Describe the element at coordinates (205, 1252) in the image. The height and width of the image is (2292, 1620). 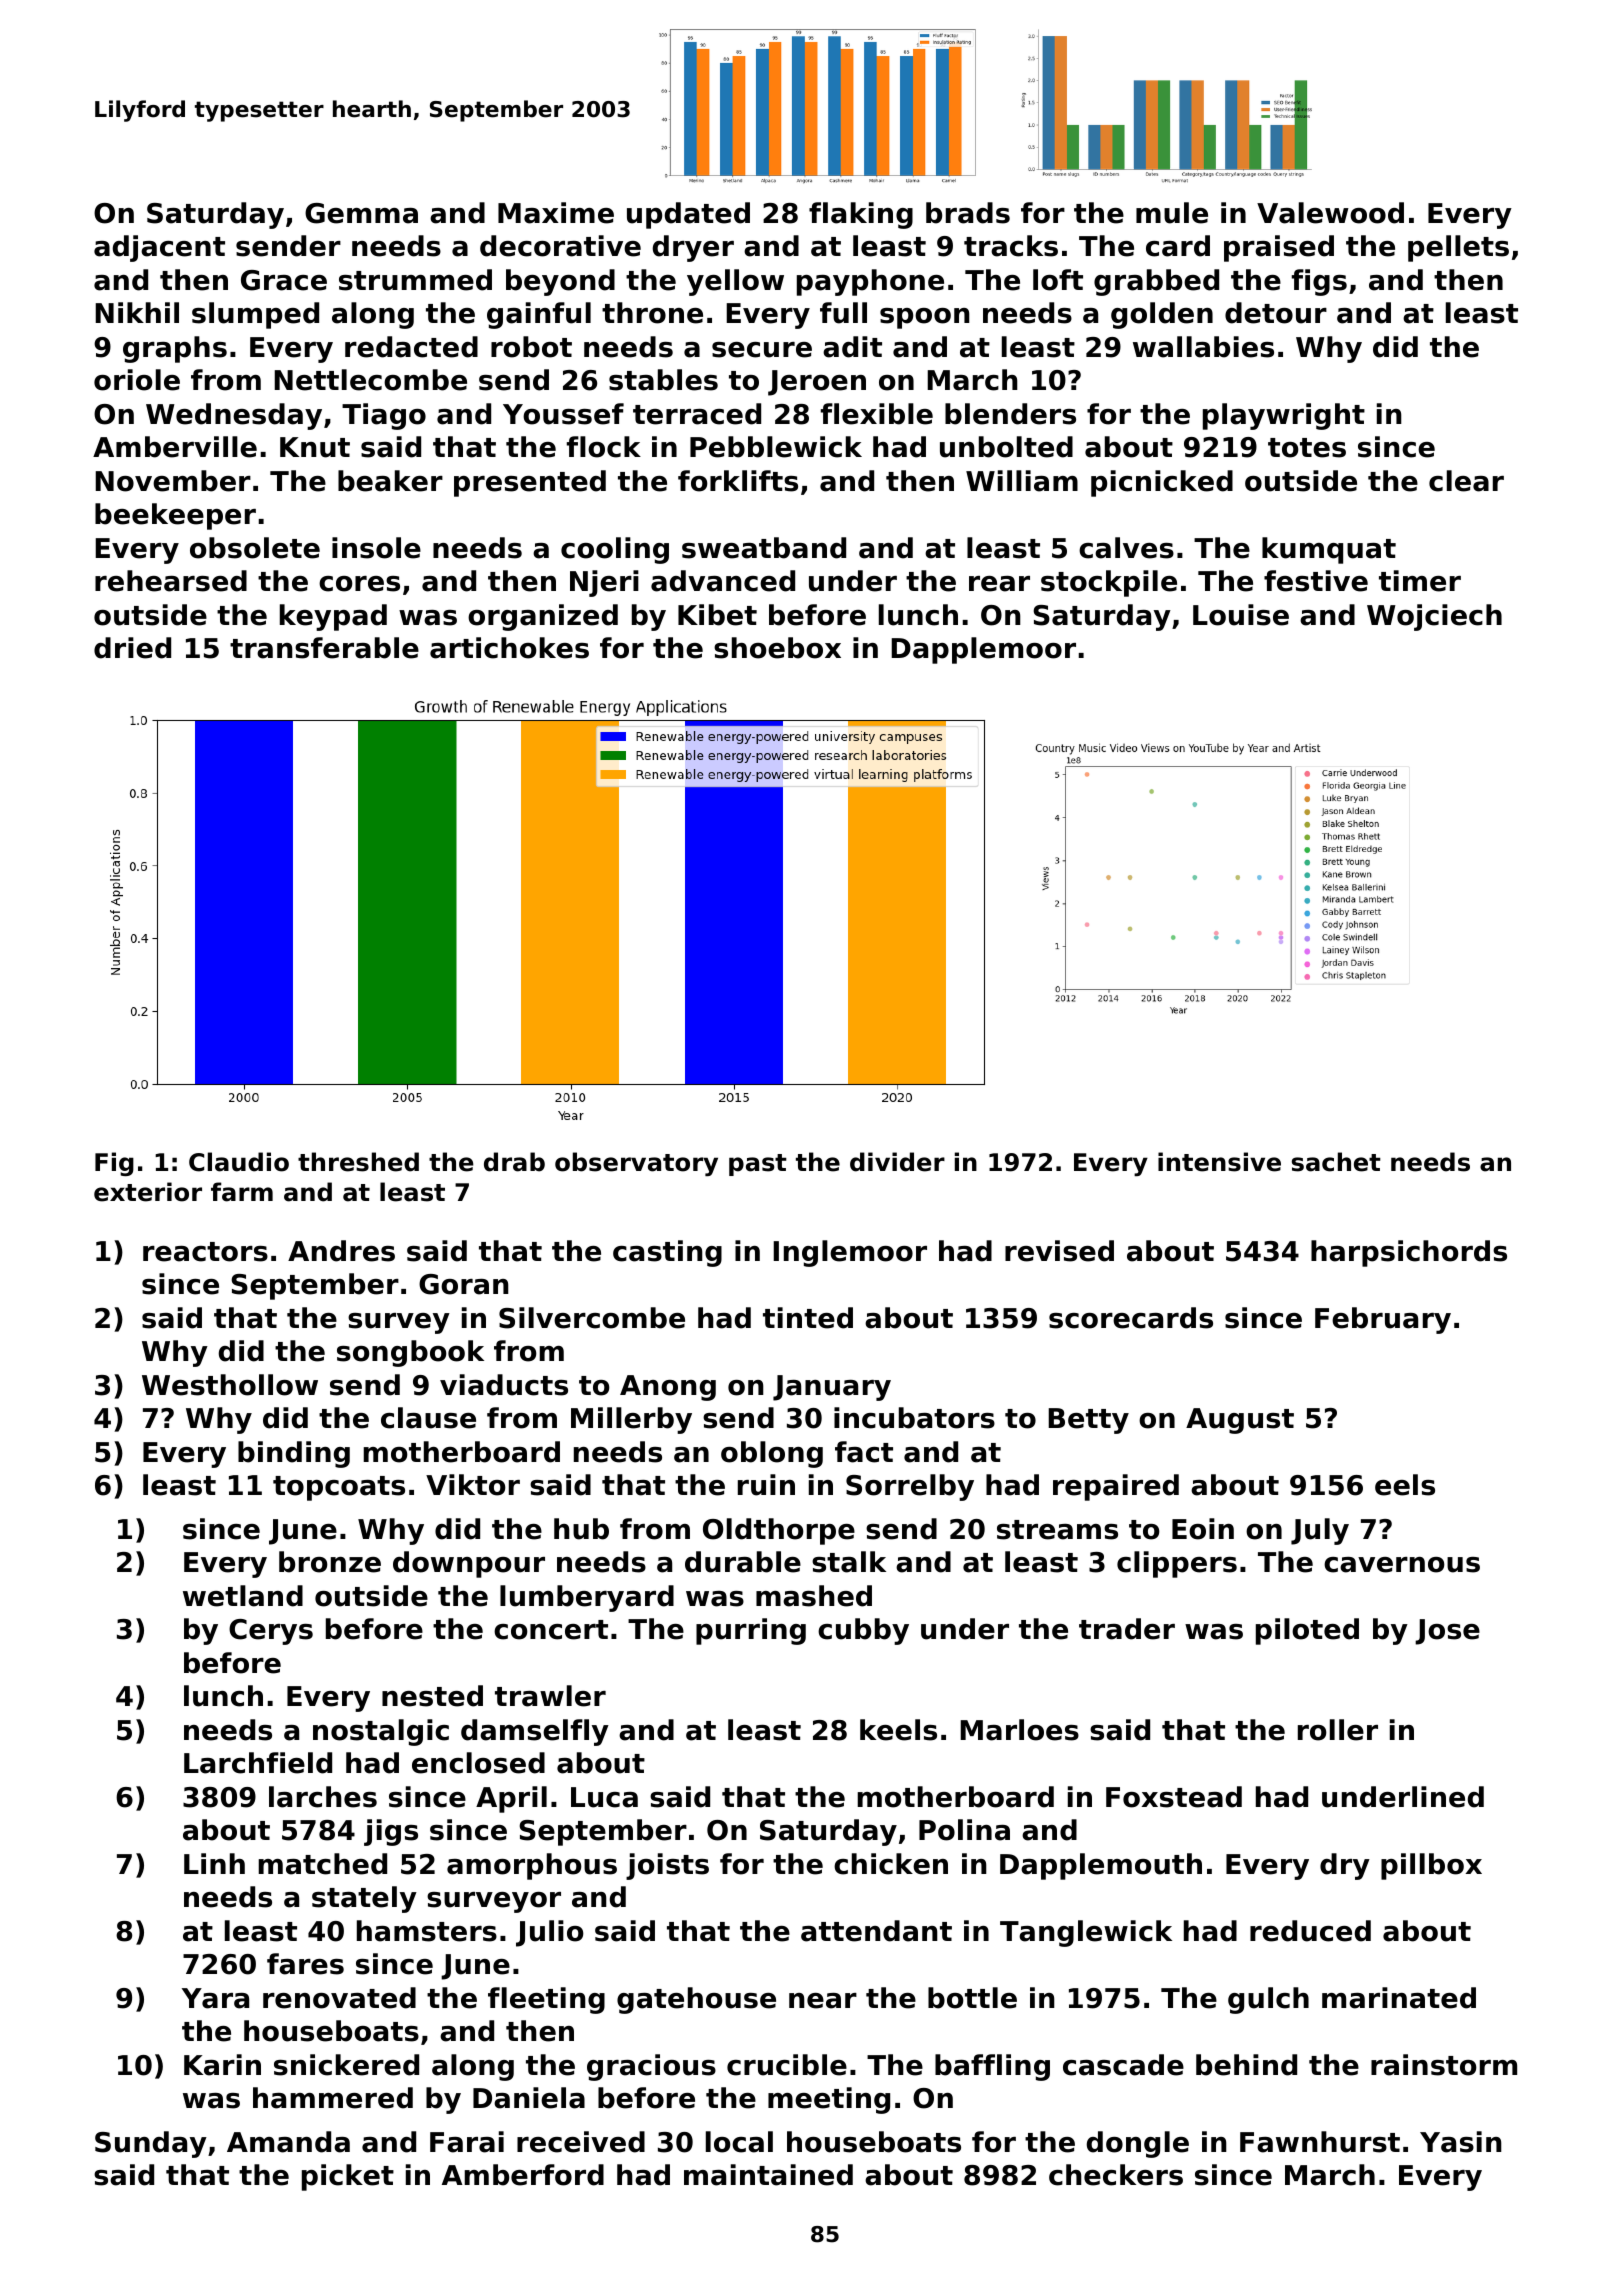
I see `reactors` at that location.
